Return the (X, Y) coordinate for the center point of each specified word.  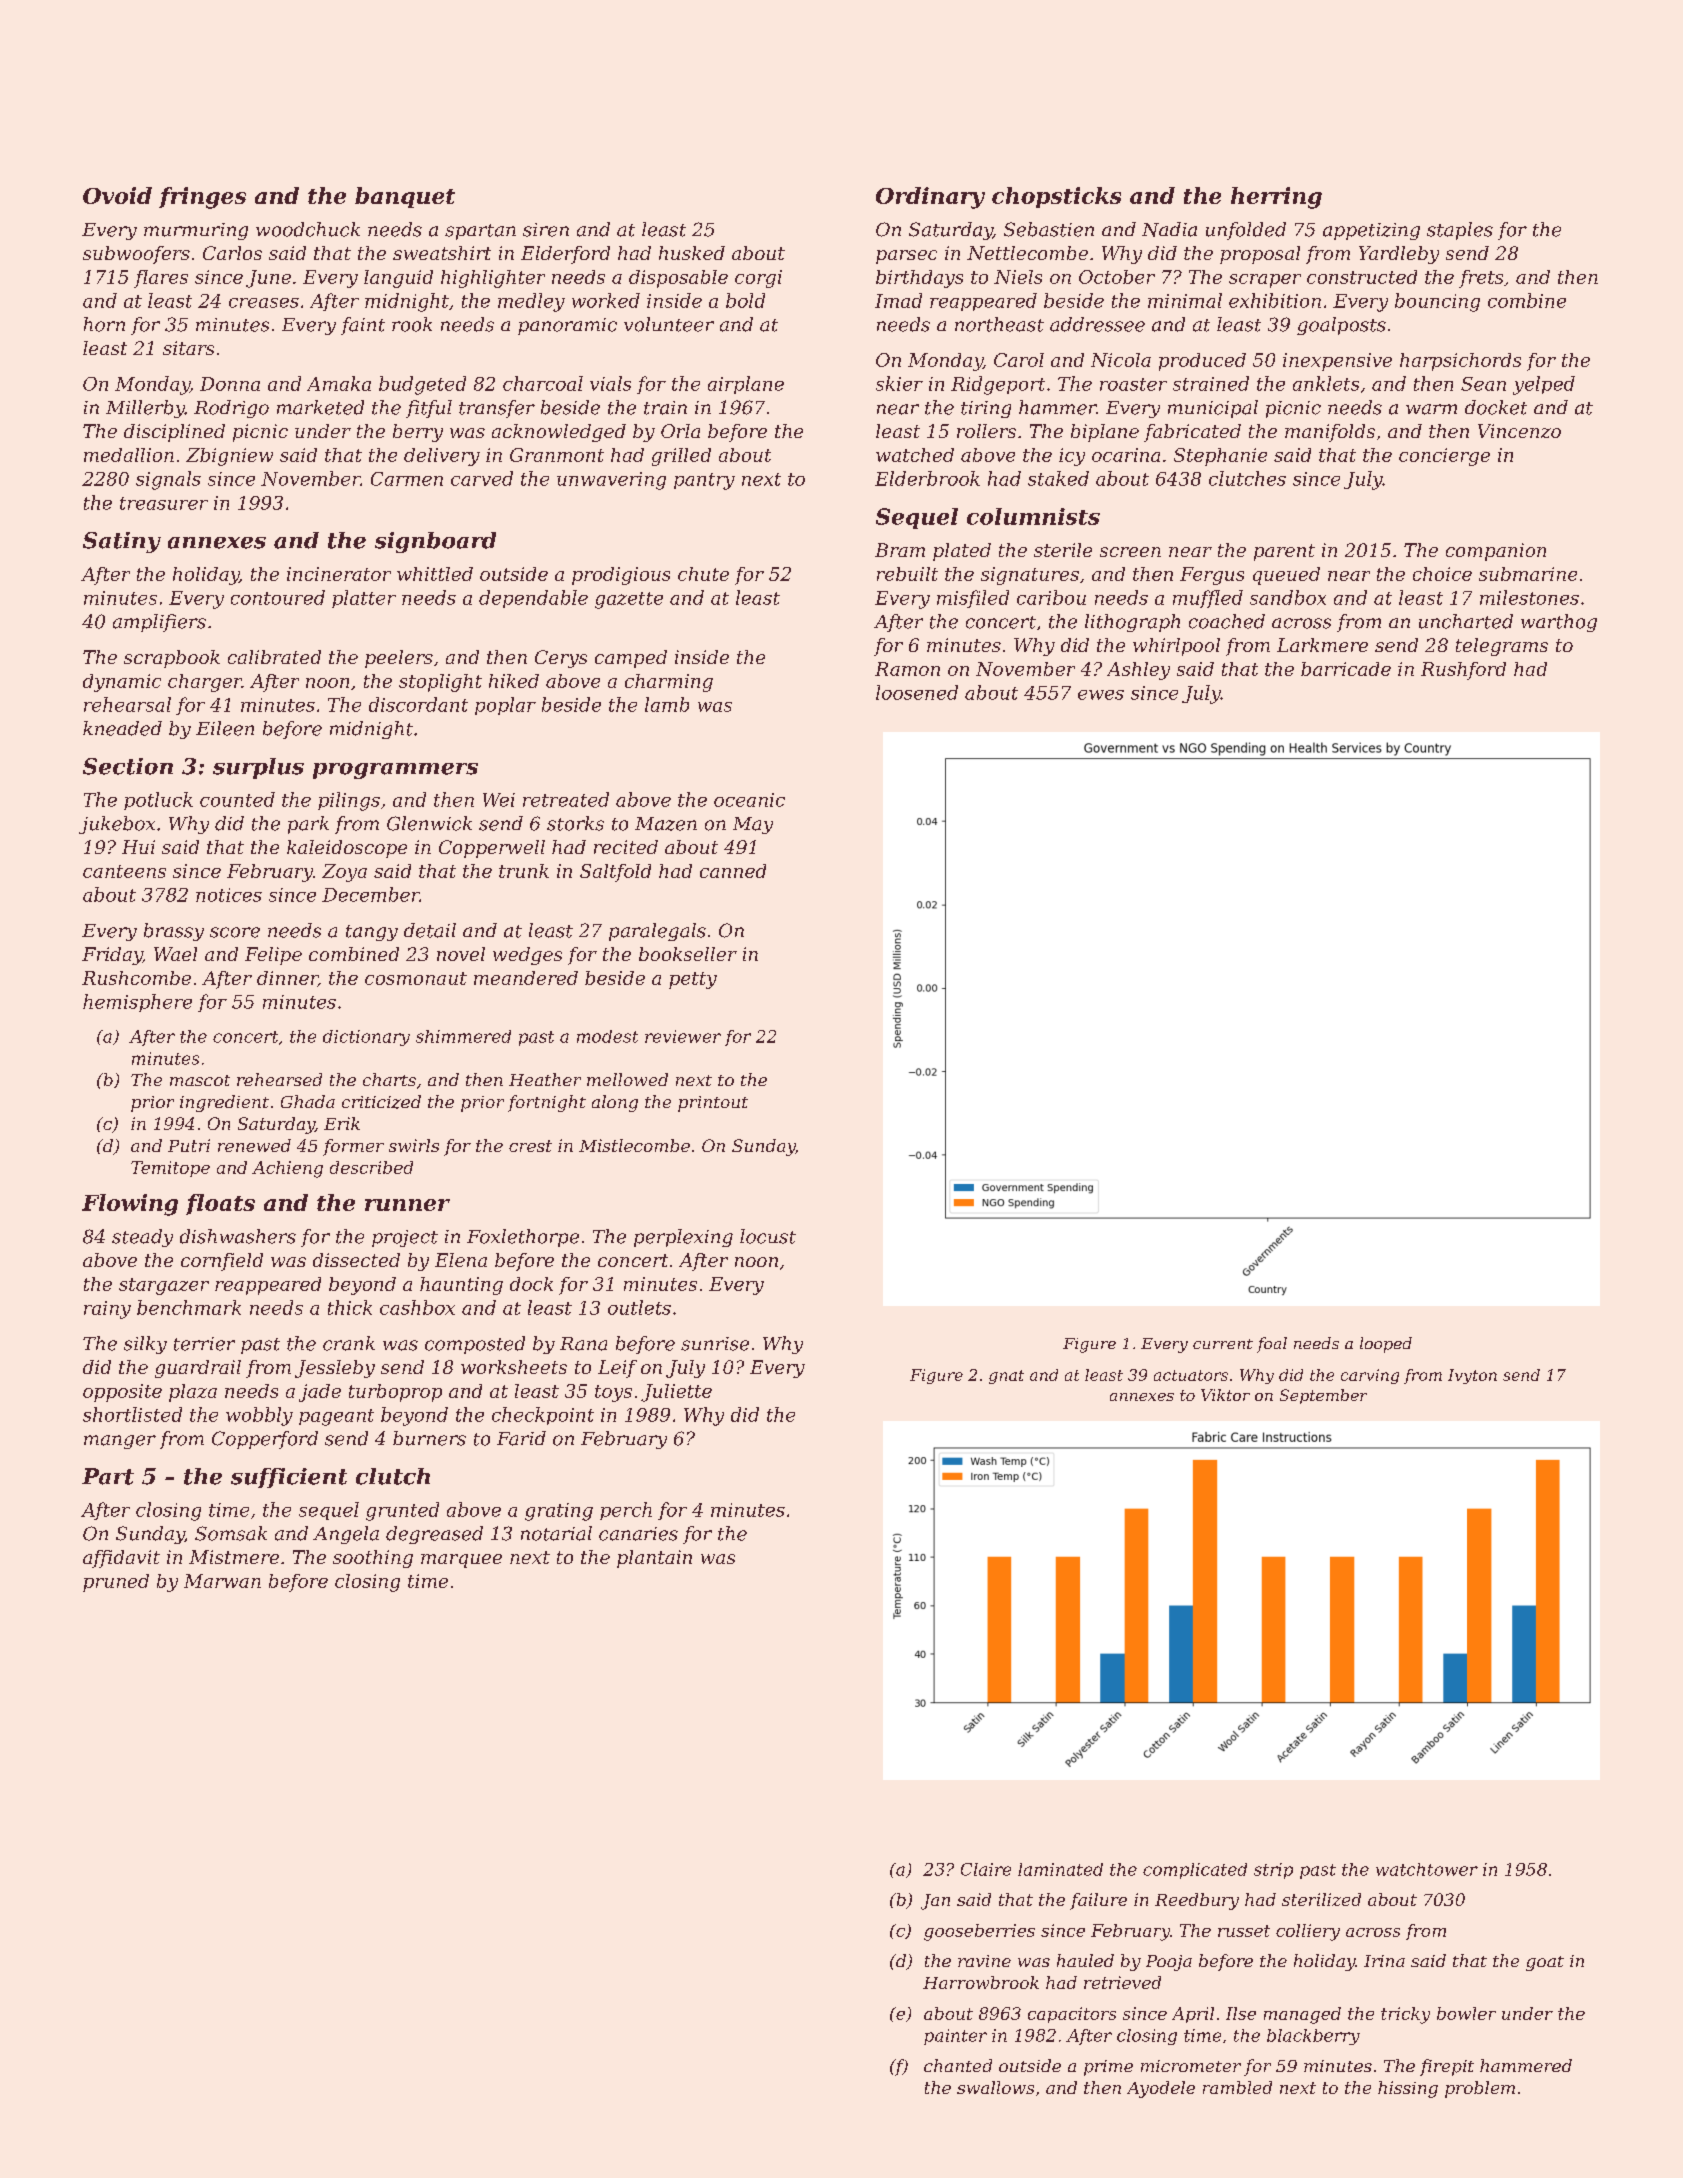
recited (626, 847)
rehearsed (279, 1079)
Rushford (1463, 671)
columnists (1033, 516)
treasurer (164, 503)
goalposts (1341, 326)
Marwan (222, 1581)
